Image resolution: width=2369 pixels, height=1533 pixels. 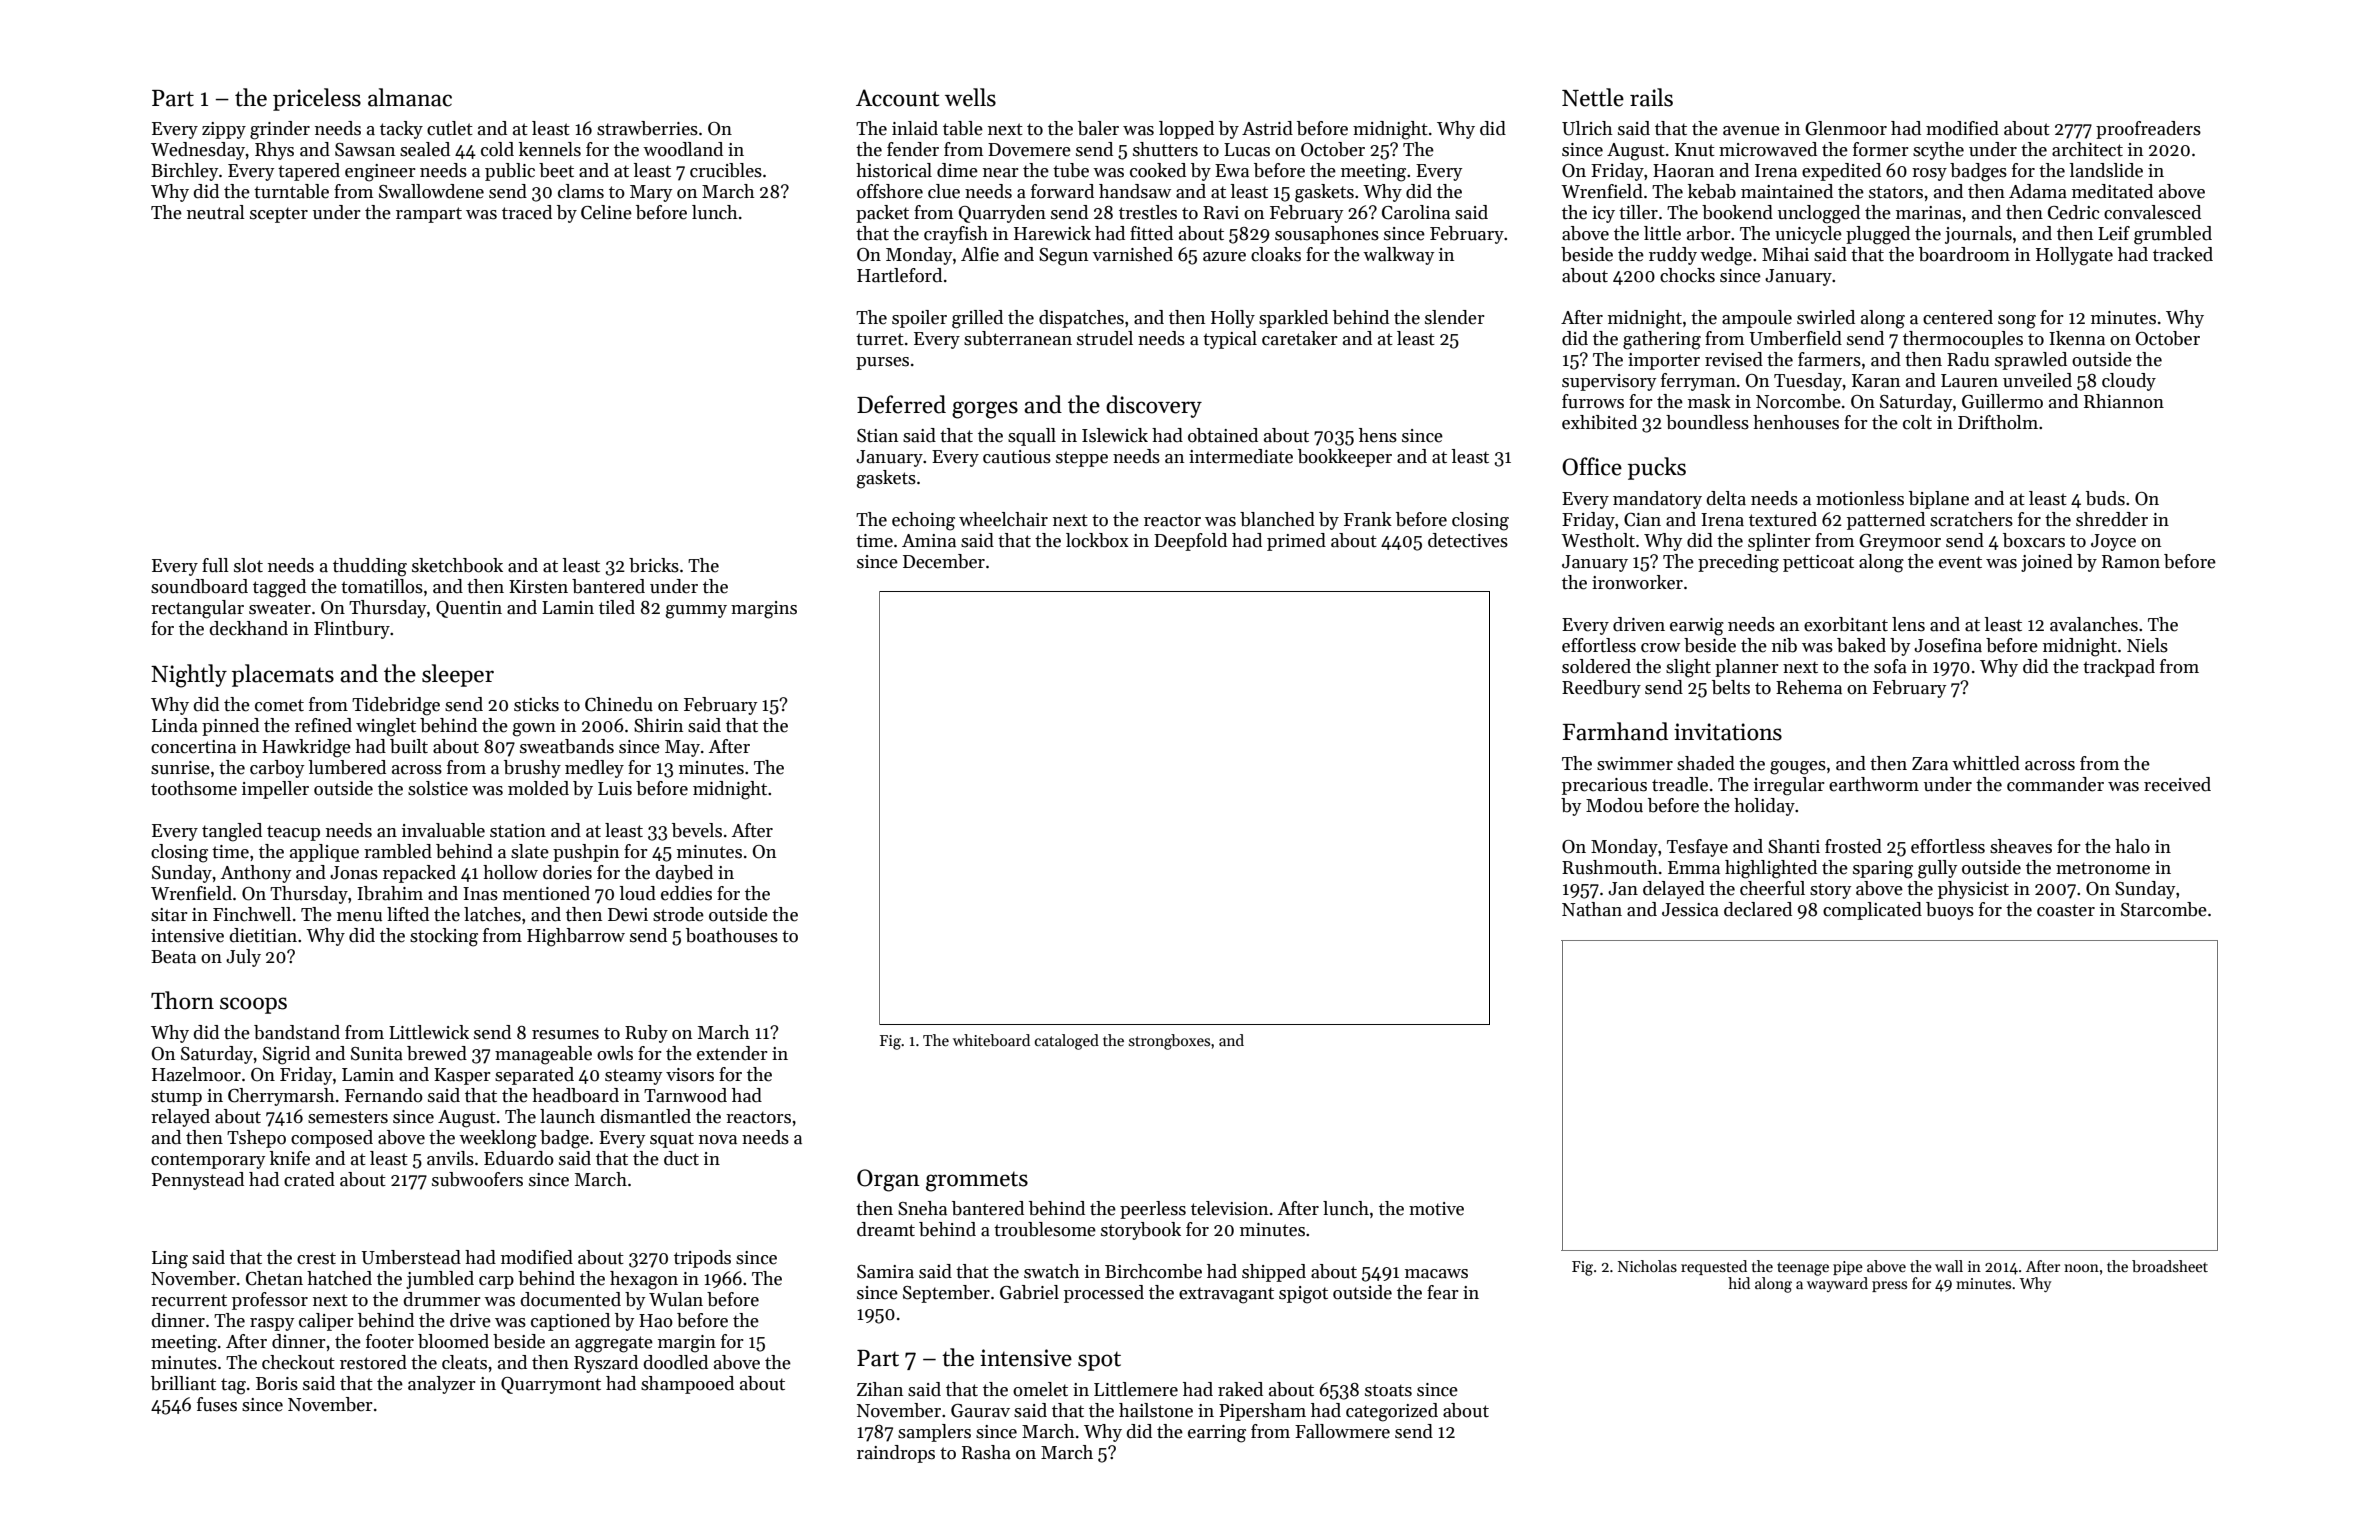 I want to click on proofreaders, so click(x=2148, y=130).
